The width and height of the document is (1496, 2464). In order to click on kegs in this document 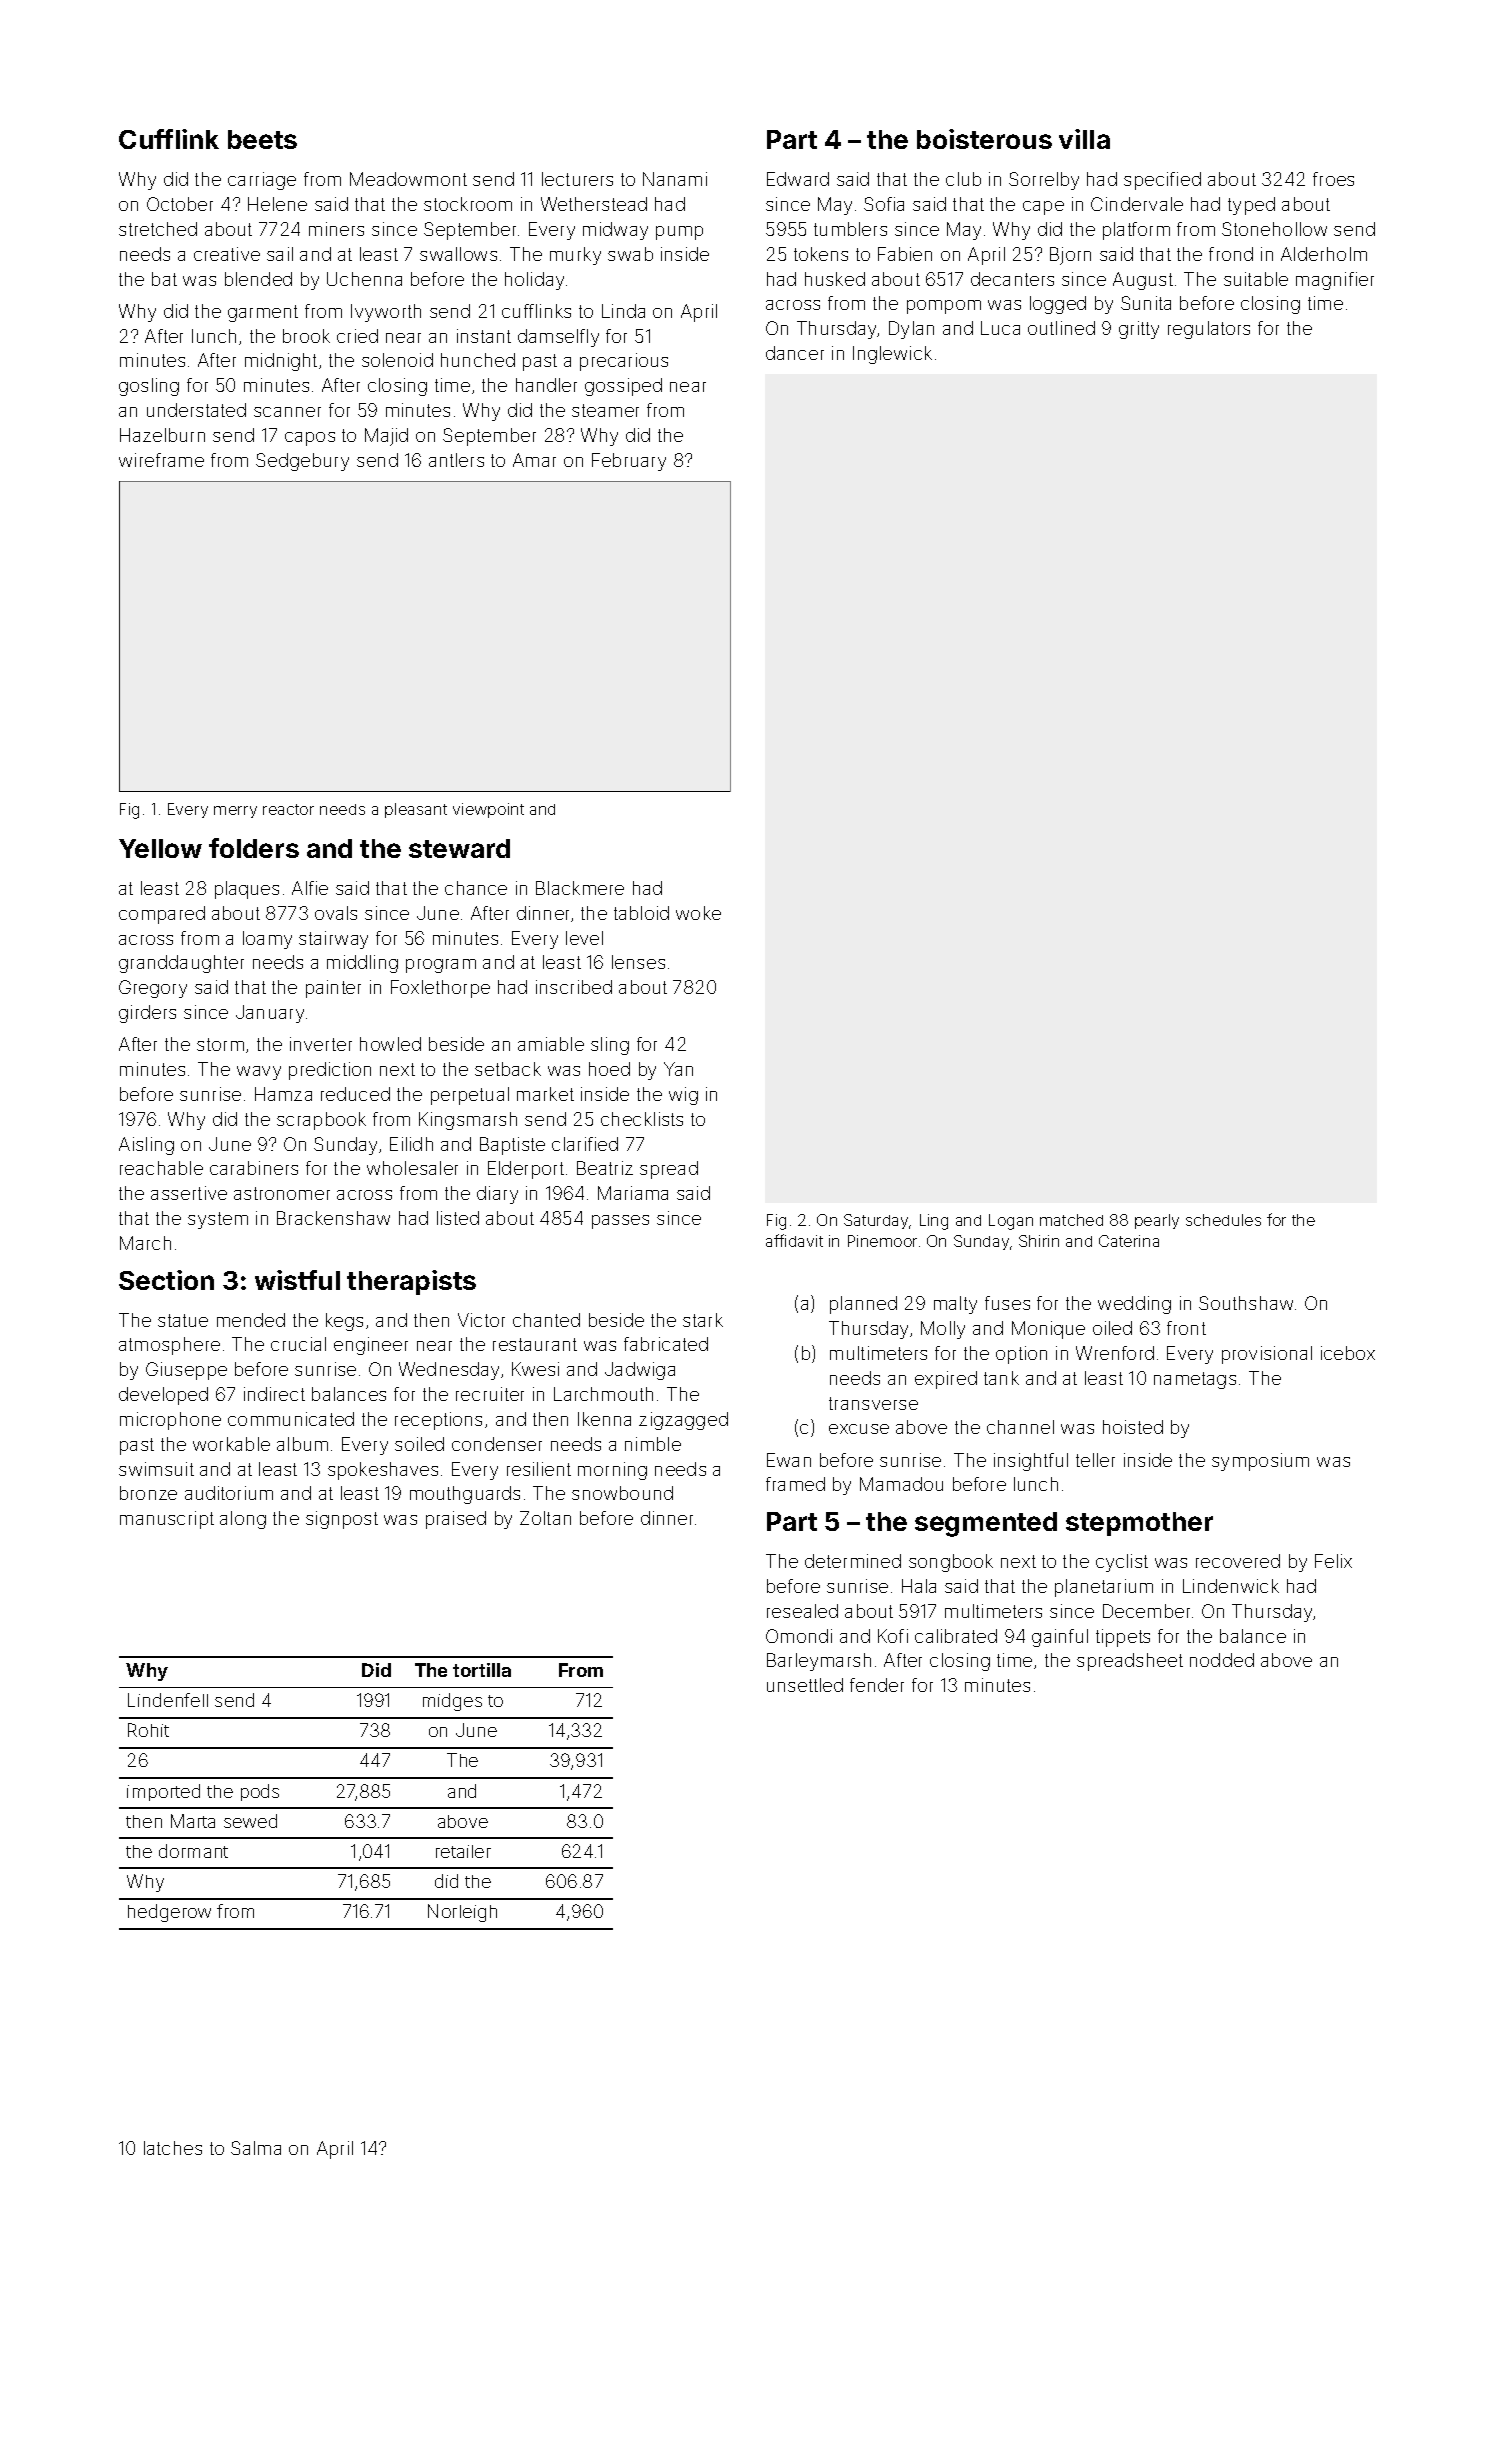, I will do `click(344, 1322)`.
